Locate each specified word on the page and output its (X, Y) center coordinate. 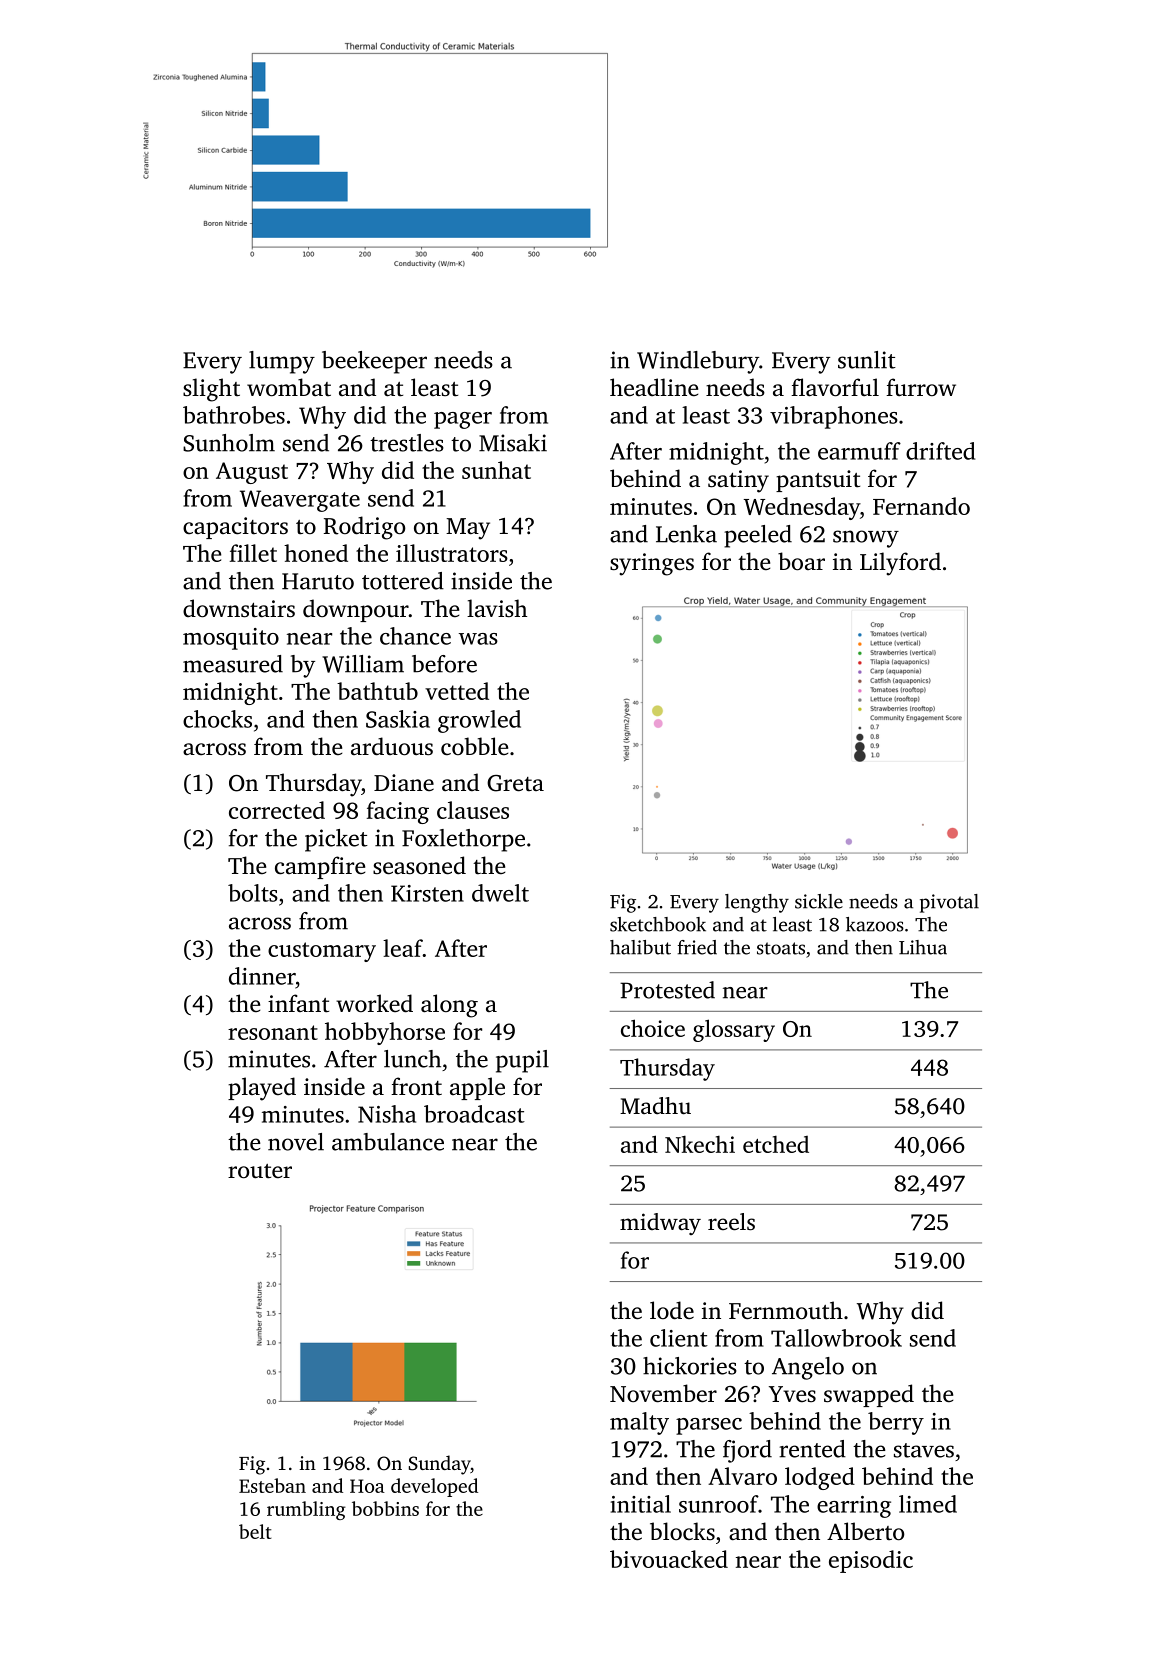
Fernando (921, 506)
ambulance (388, 1142)
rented (812, 1449)
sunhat (496, 470)
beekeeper (374, 362)
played (262, 1089)
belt (255, 1531)
